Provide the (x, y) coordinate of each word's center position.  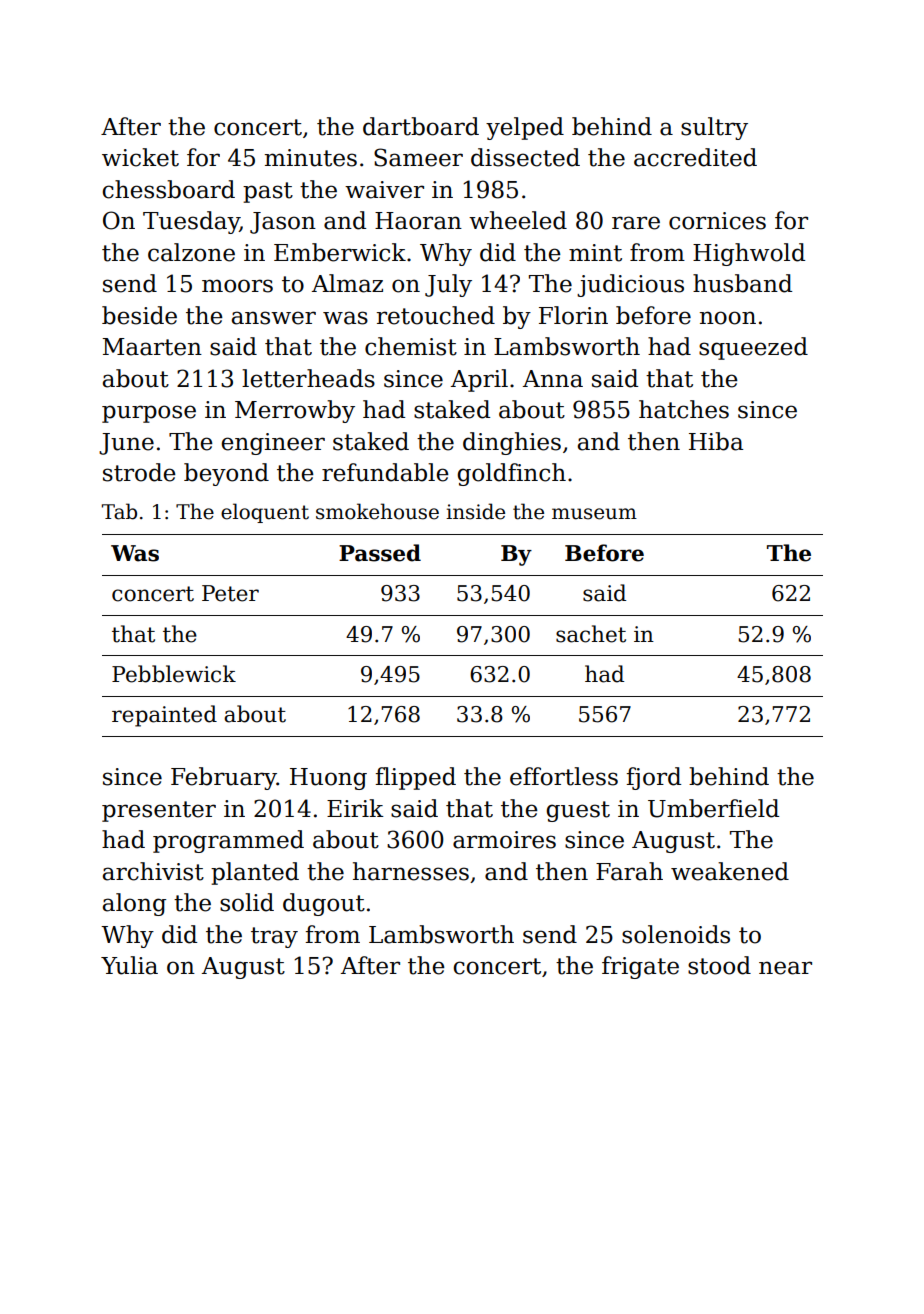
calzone (191, 252)
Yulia (129, 965)
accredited (695, 157)
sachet (591, 634)
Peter (230, 593)
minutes (311, 158)
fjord (654, 778)
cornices (717, 221)
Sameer (418, 157)
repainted (164, 716)
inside (475, 511)
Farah (629, 871)
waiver (384, 190)
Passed (380, 553)
